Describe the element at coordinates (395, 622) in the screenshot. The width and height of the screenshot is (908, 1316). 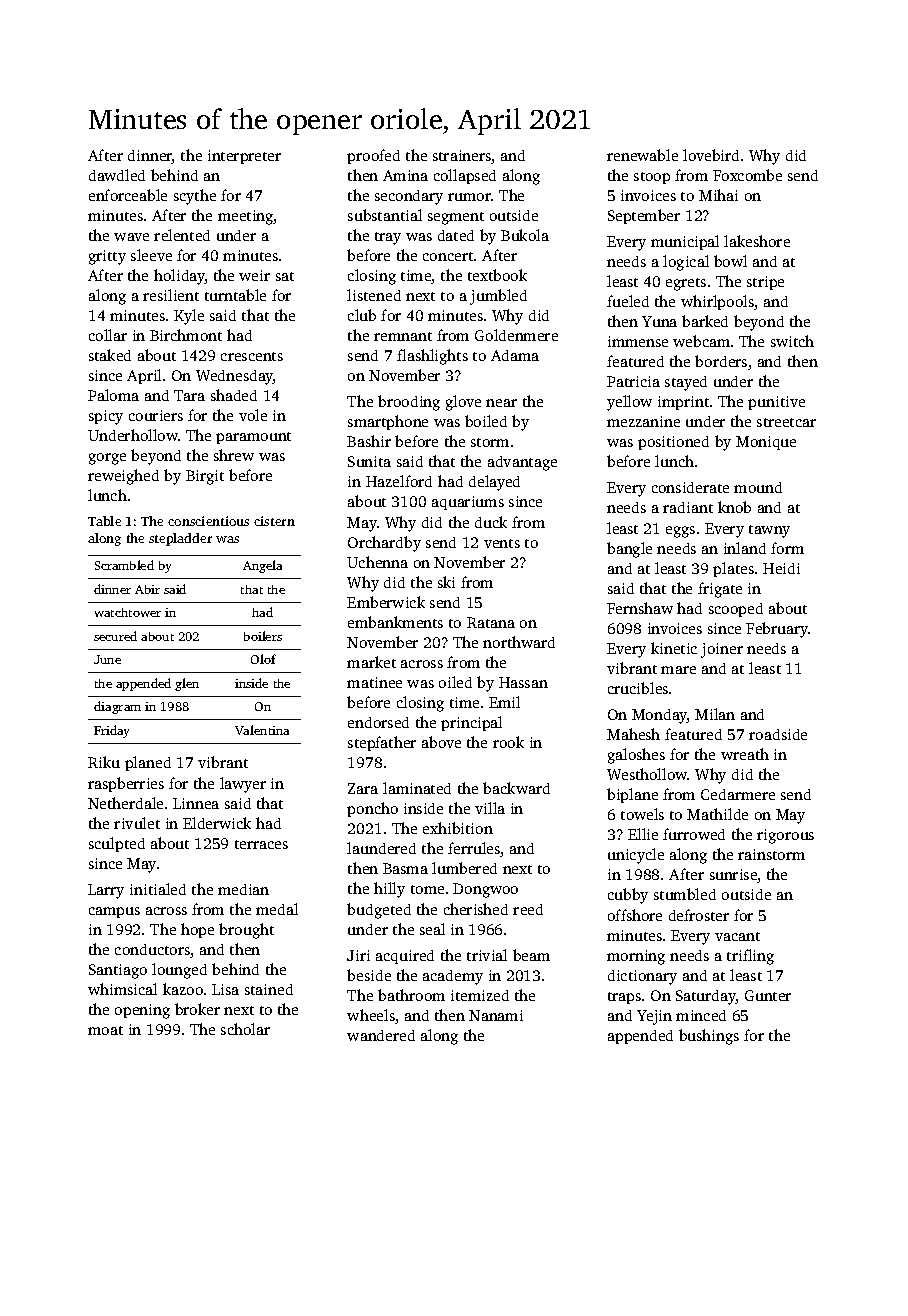
I see `embankments` at that location.
